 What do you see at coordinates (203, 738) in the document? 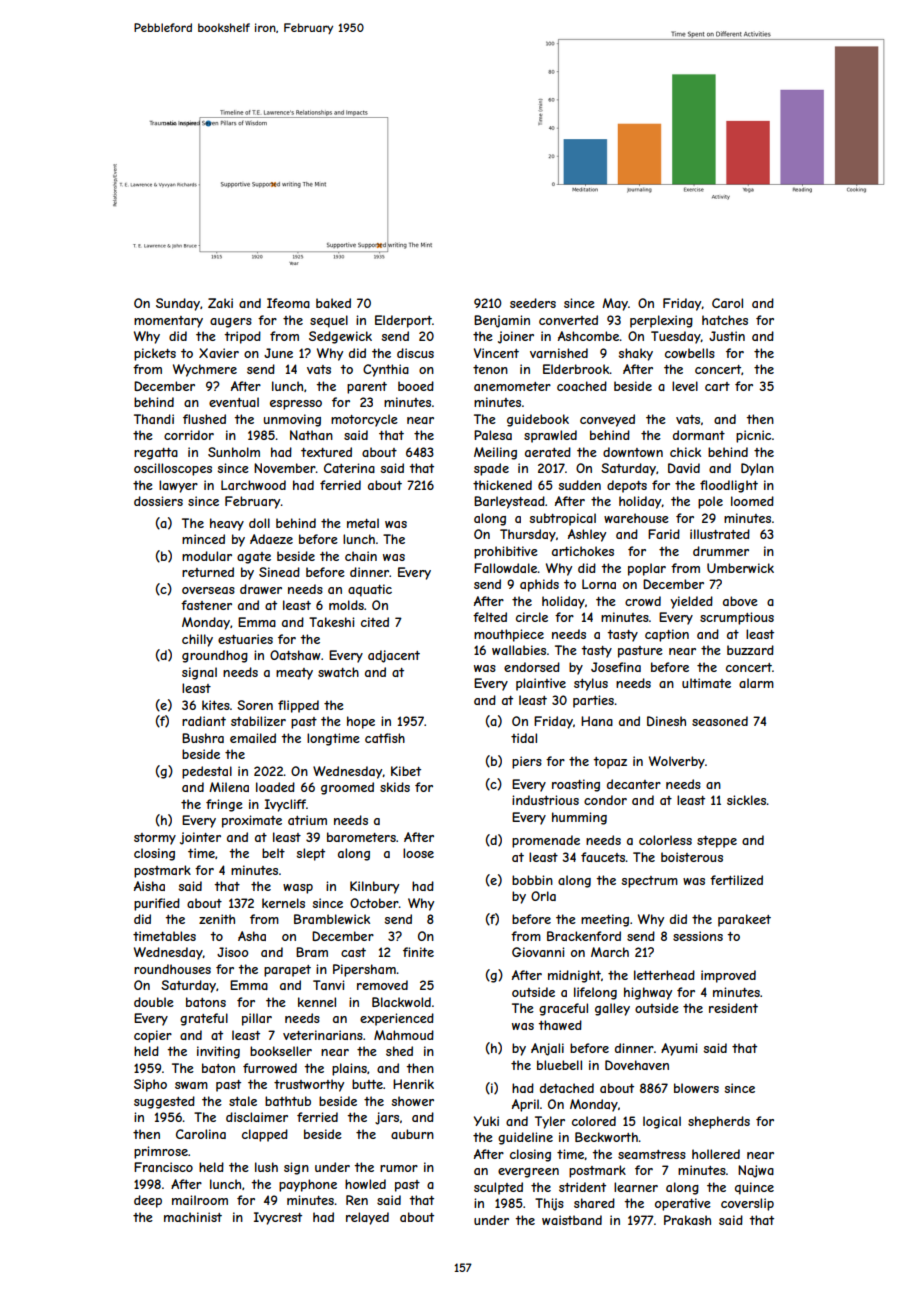
I see `Bushra` at bounding box center [203, 738].
